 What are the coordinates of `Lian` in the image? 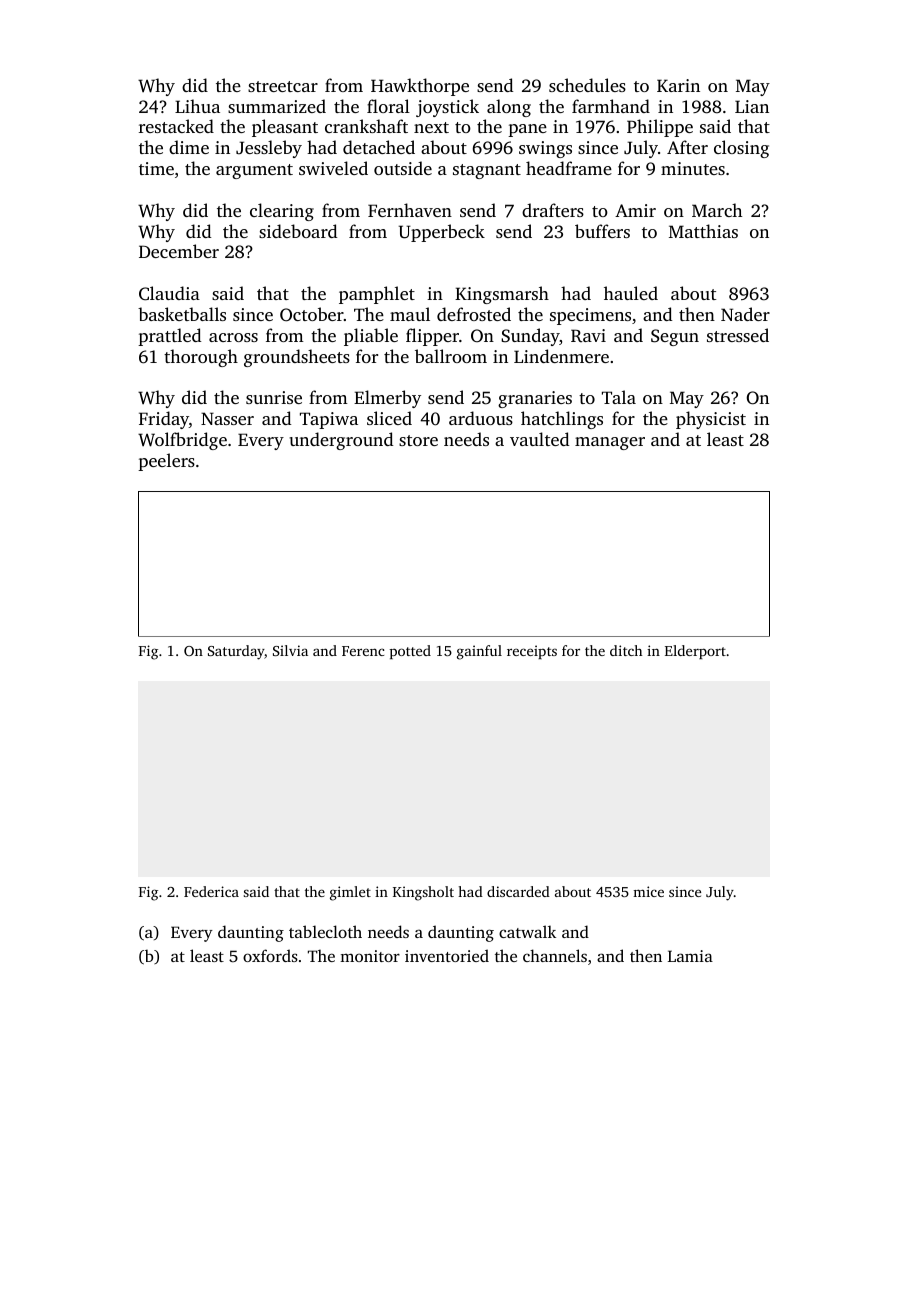 It's located at (752, 106).
